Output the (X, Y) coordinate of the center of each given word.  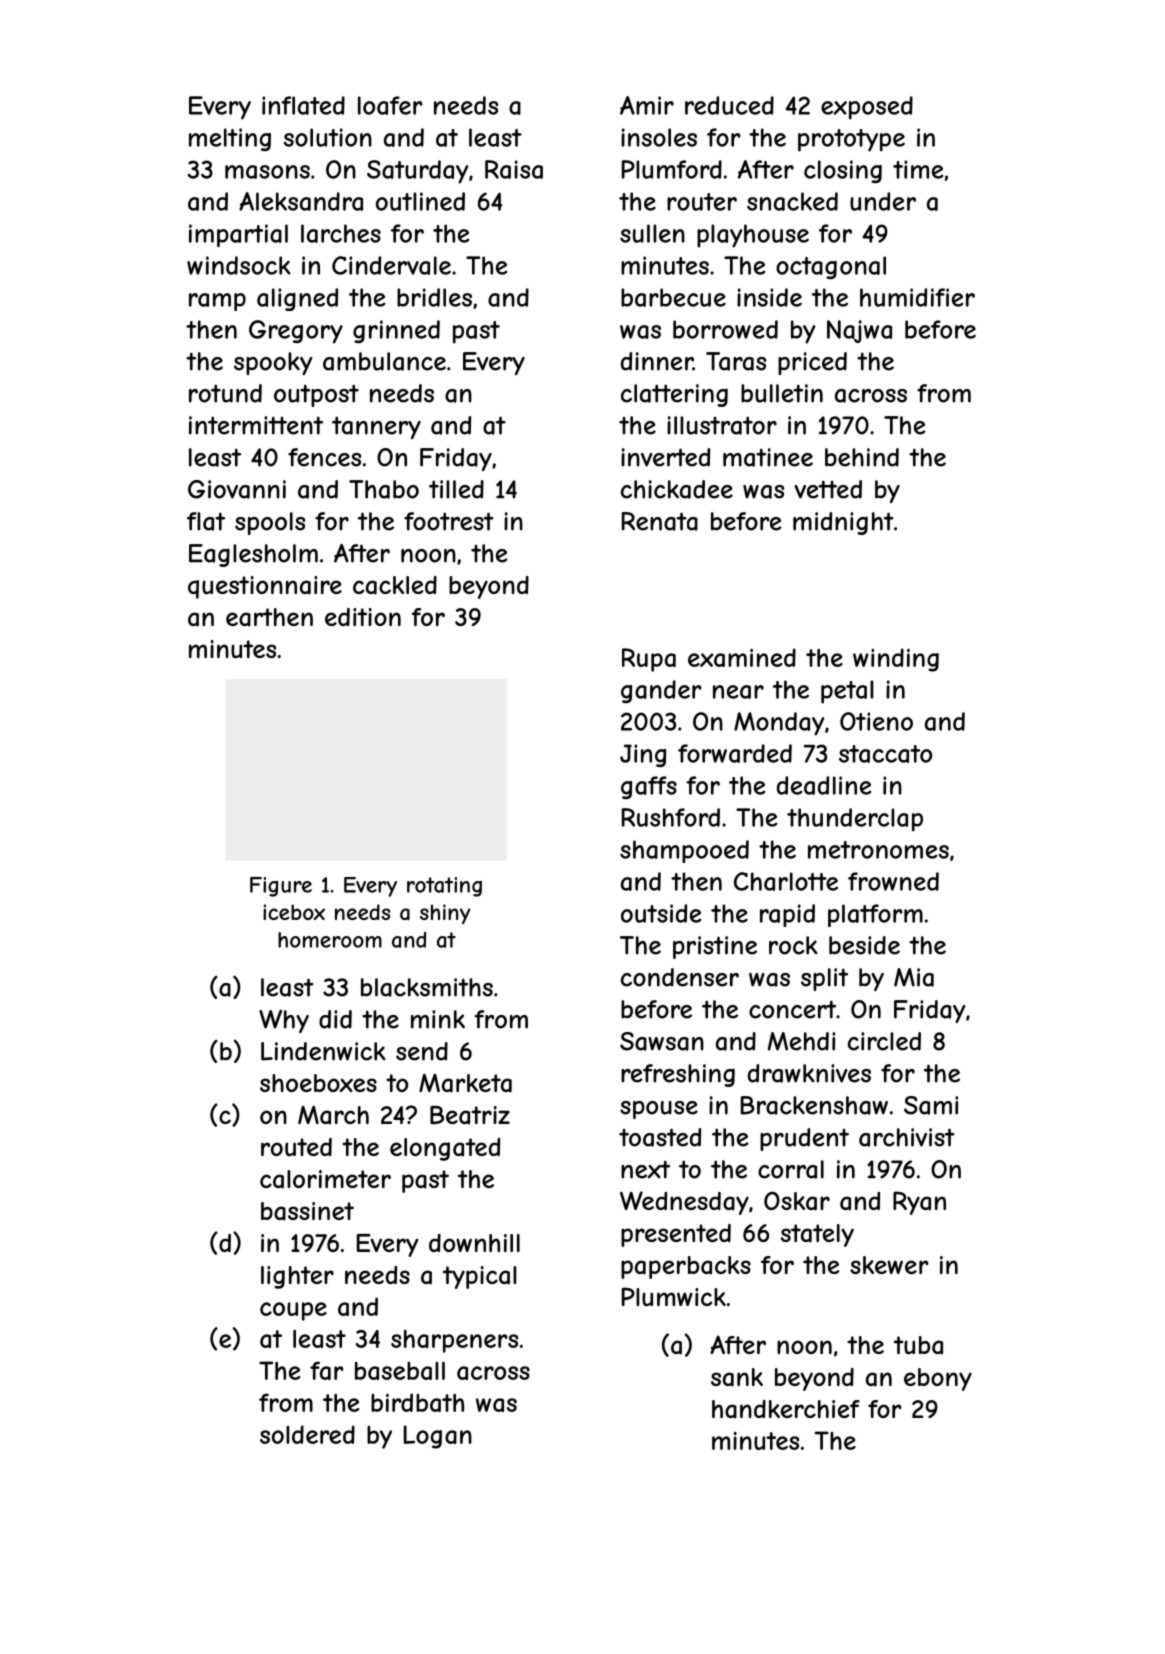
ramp (217, 302)
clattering (674, 395)
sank (737, 1377)
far (327, 1370)
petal (847, 692)
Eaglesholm (253, 555)
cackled (395, 585)
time (918, 169)
